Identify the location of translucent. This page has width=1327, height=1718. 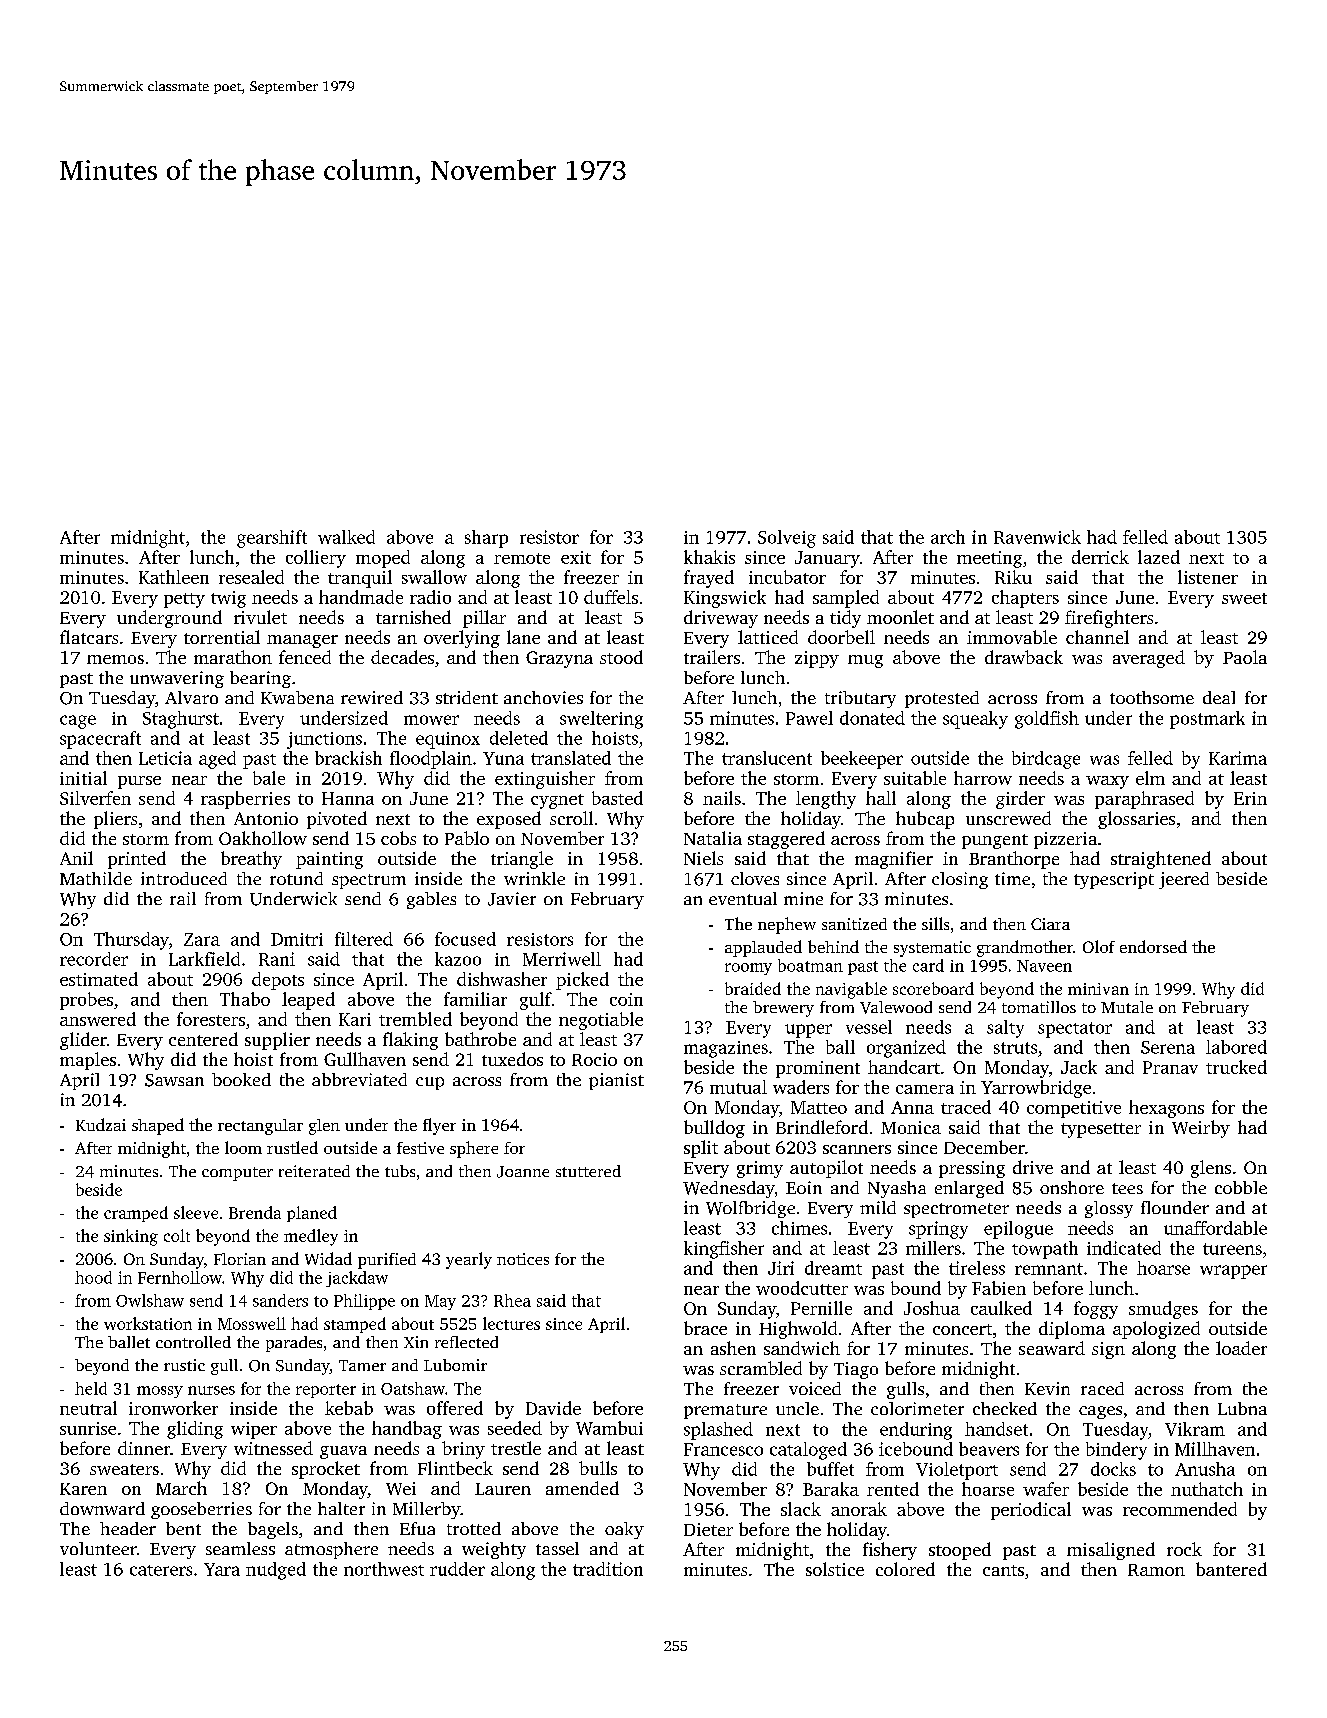
(767, 758).
